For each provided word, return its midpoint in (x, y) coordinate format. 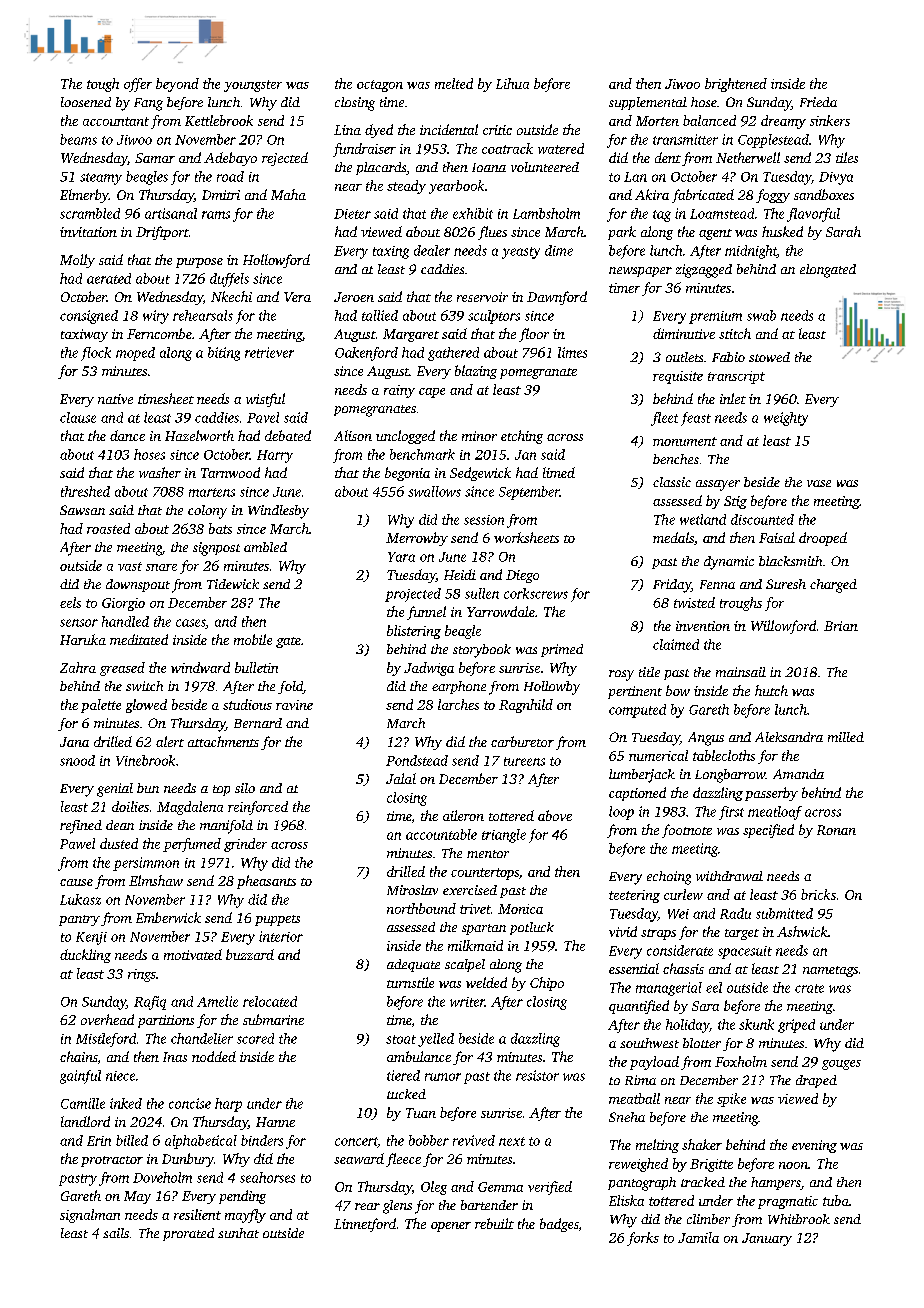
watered (561, 148)
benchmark (422, 454)
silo (245, 788)
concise (190, 1103)
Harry (275, 456)
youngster (253, 86)
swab (761, 315)
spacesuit (745, 952)
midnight (751, 252)
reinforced (258, 808)
